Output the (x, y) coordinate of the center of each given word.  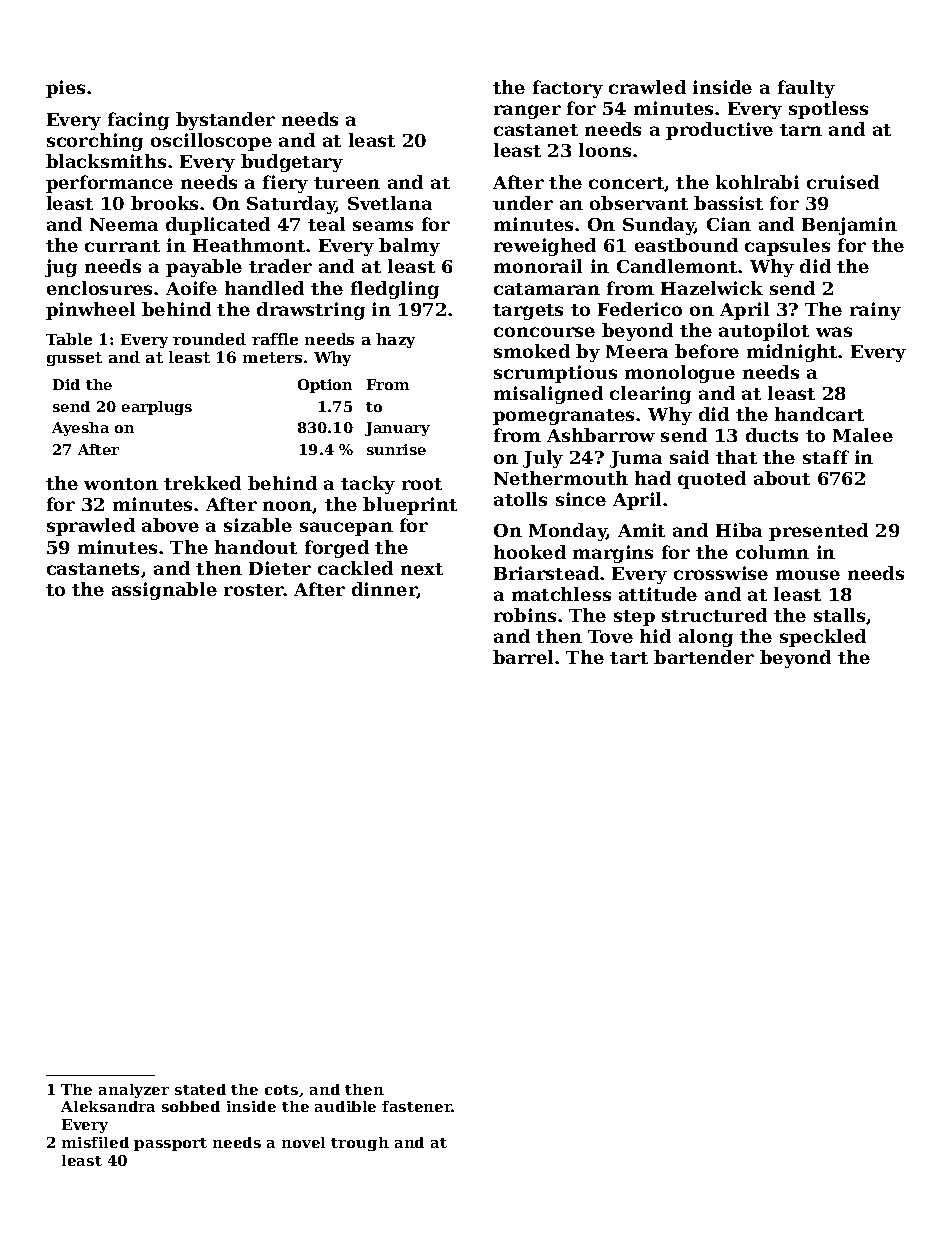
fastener (417, 1106)
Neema (124, 224)
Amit (641, 530)
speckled (823, 638)
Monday (568, 532)
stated (200, 1089)
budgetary (292, 163)
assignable (164, 591)
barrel (523, 657)
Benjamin (849, 226)
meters (272, 357)
